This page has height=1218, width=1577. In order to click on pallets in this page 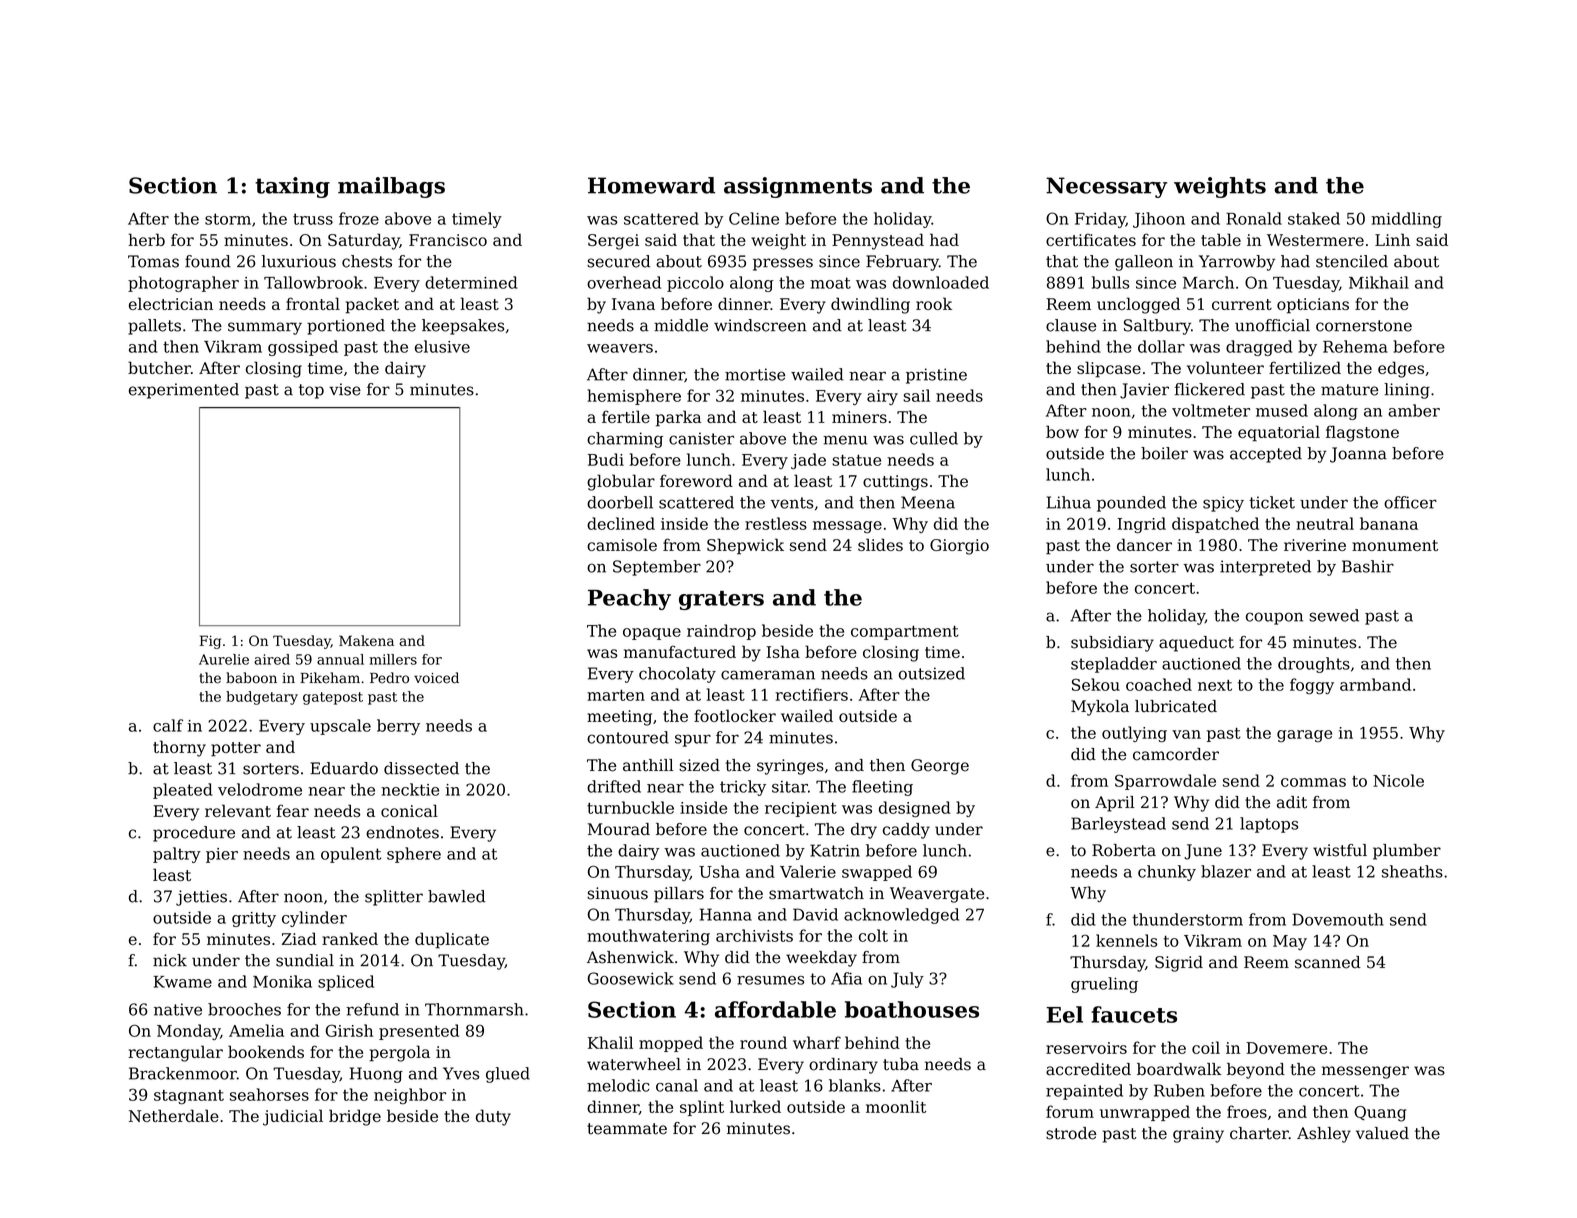, I will do `click(154, 327)`.
